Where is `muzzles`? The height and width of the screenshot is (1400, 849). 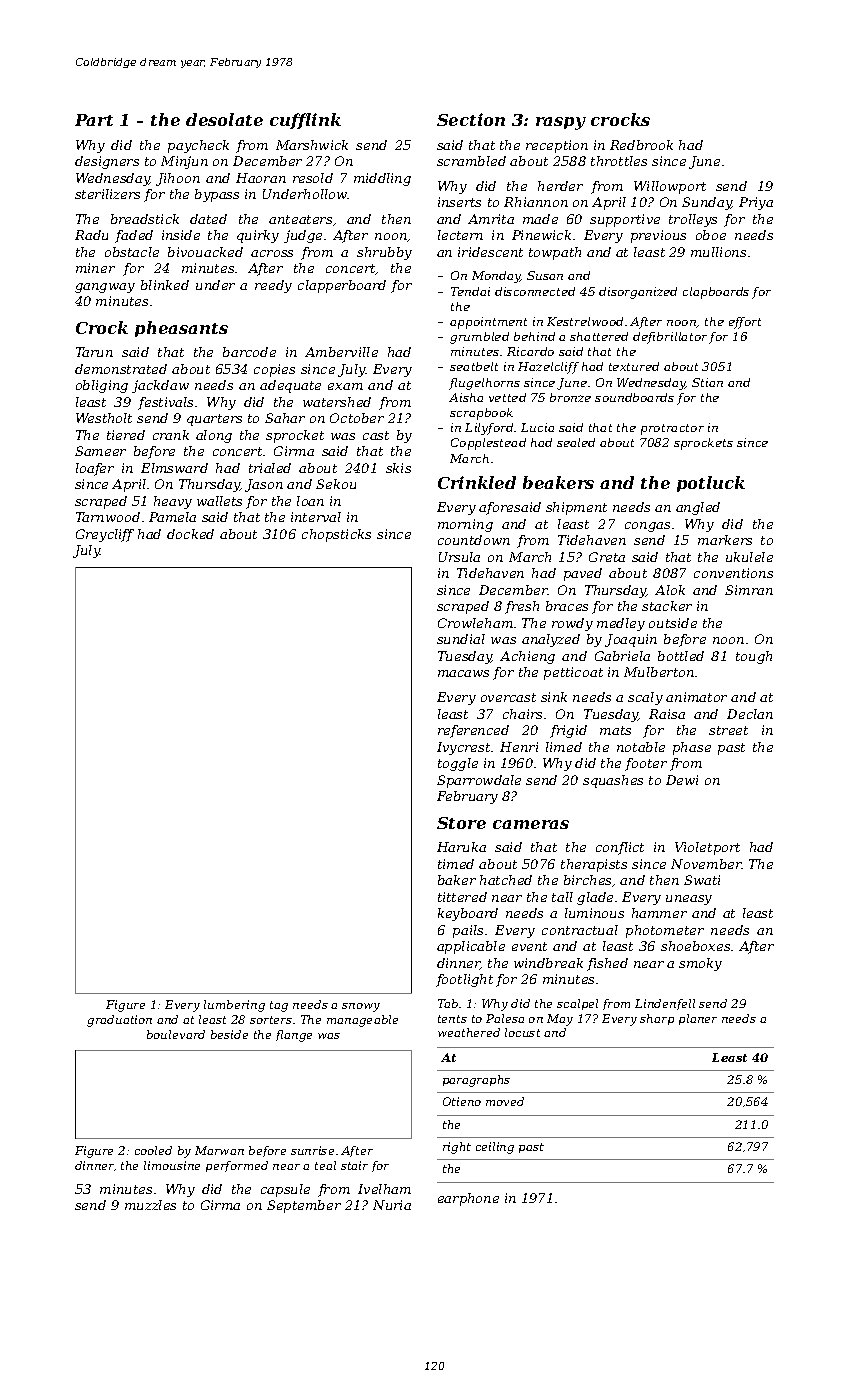 muzzles is located at coordinates (150, 1205).
